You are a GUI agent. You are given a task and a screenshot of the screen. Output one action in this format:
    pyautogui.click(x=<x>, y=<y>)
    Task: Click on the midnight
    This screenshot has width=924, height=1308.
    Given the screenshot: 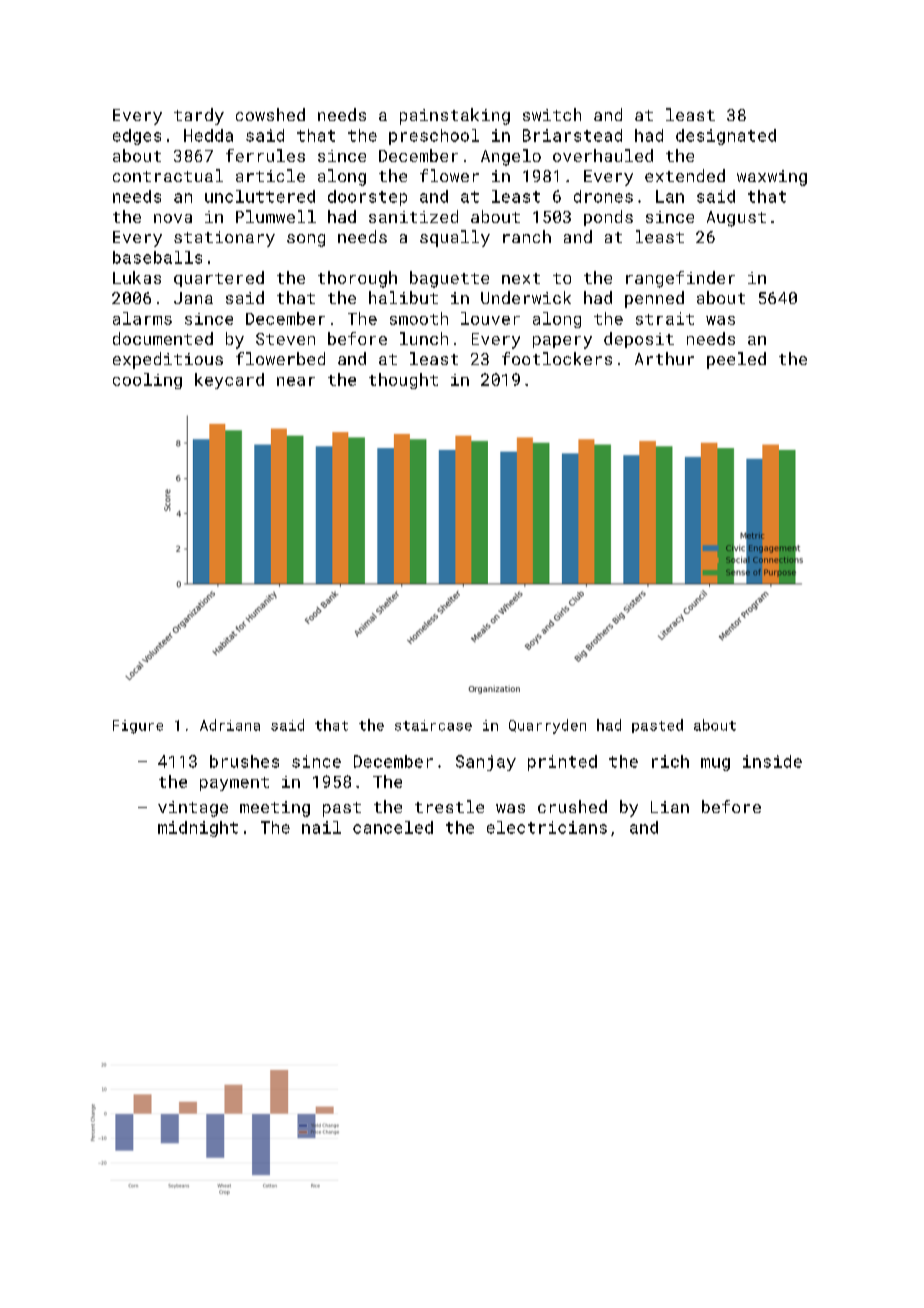 What is the action you would take?
    pyautogui.click(x=198, y=829)
